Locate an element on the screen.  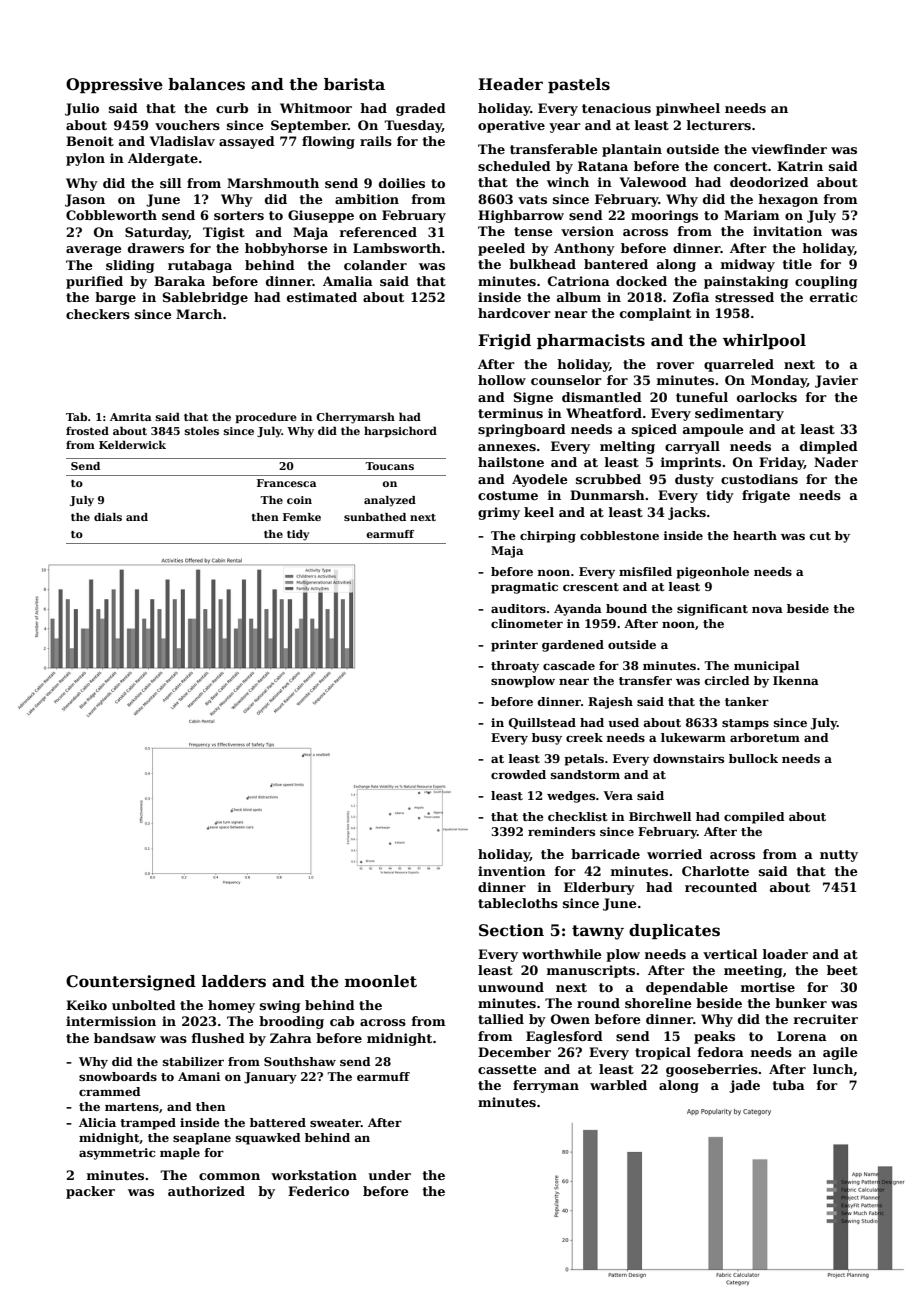
crescent is located at coordinates (591, 587).
